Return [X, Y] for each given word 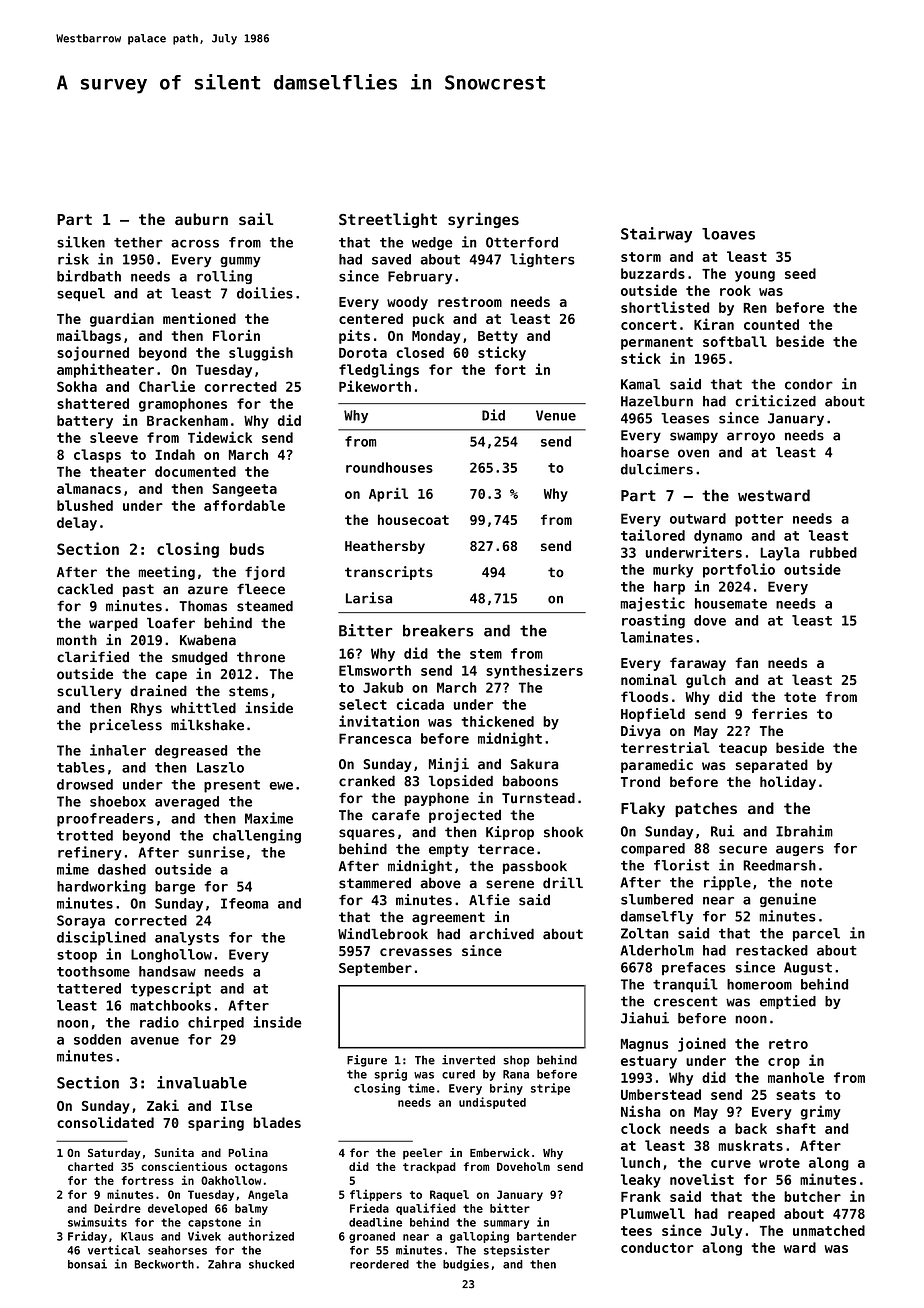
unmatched [829, 1230]
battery [85, 422]
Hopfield [653, 715]
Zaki [163, 1105]
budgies [466, 1265]
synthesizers [534, 671]
